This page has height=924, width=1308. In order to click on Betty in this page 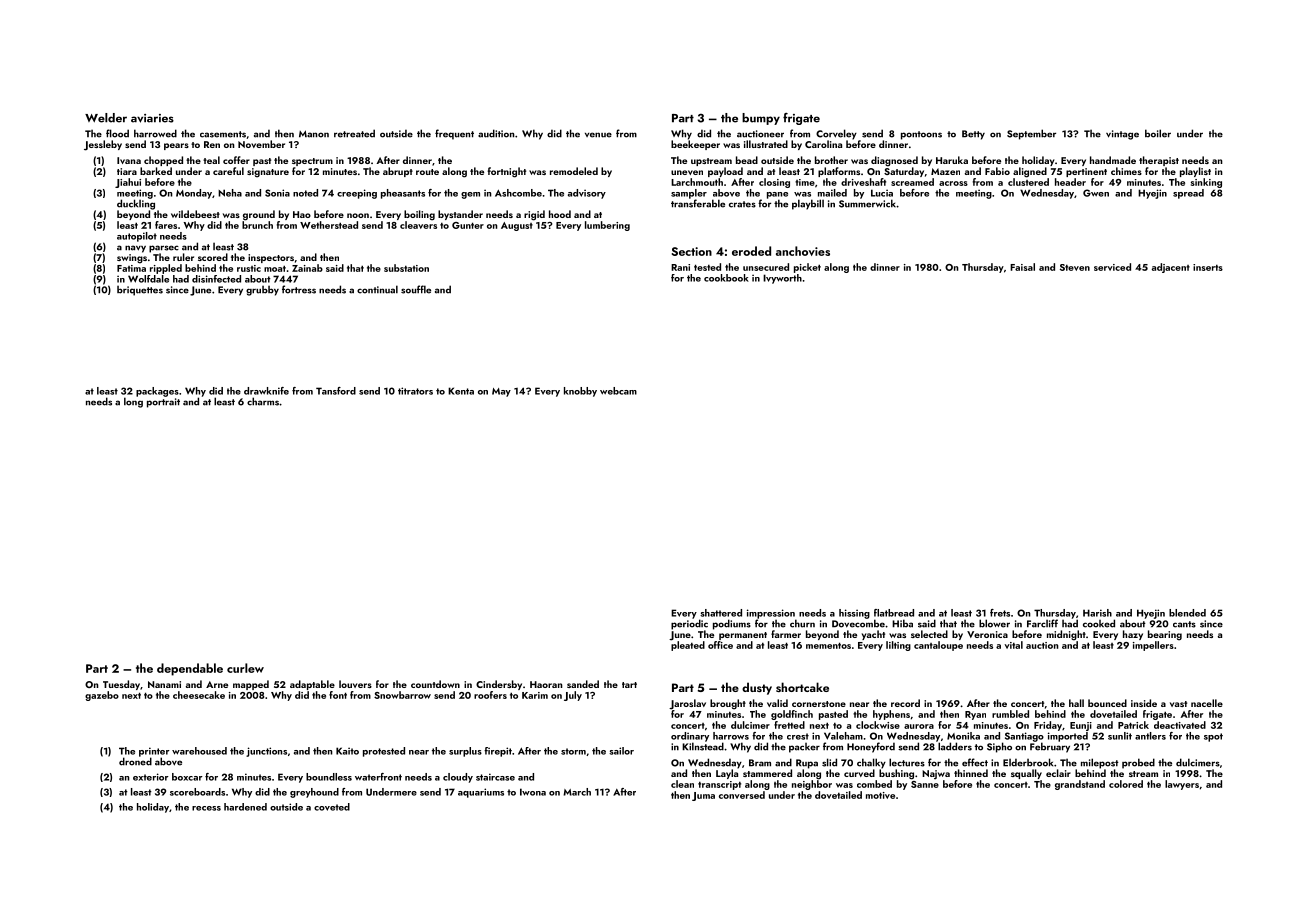, I will do `click(973, 135)`.
